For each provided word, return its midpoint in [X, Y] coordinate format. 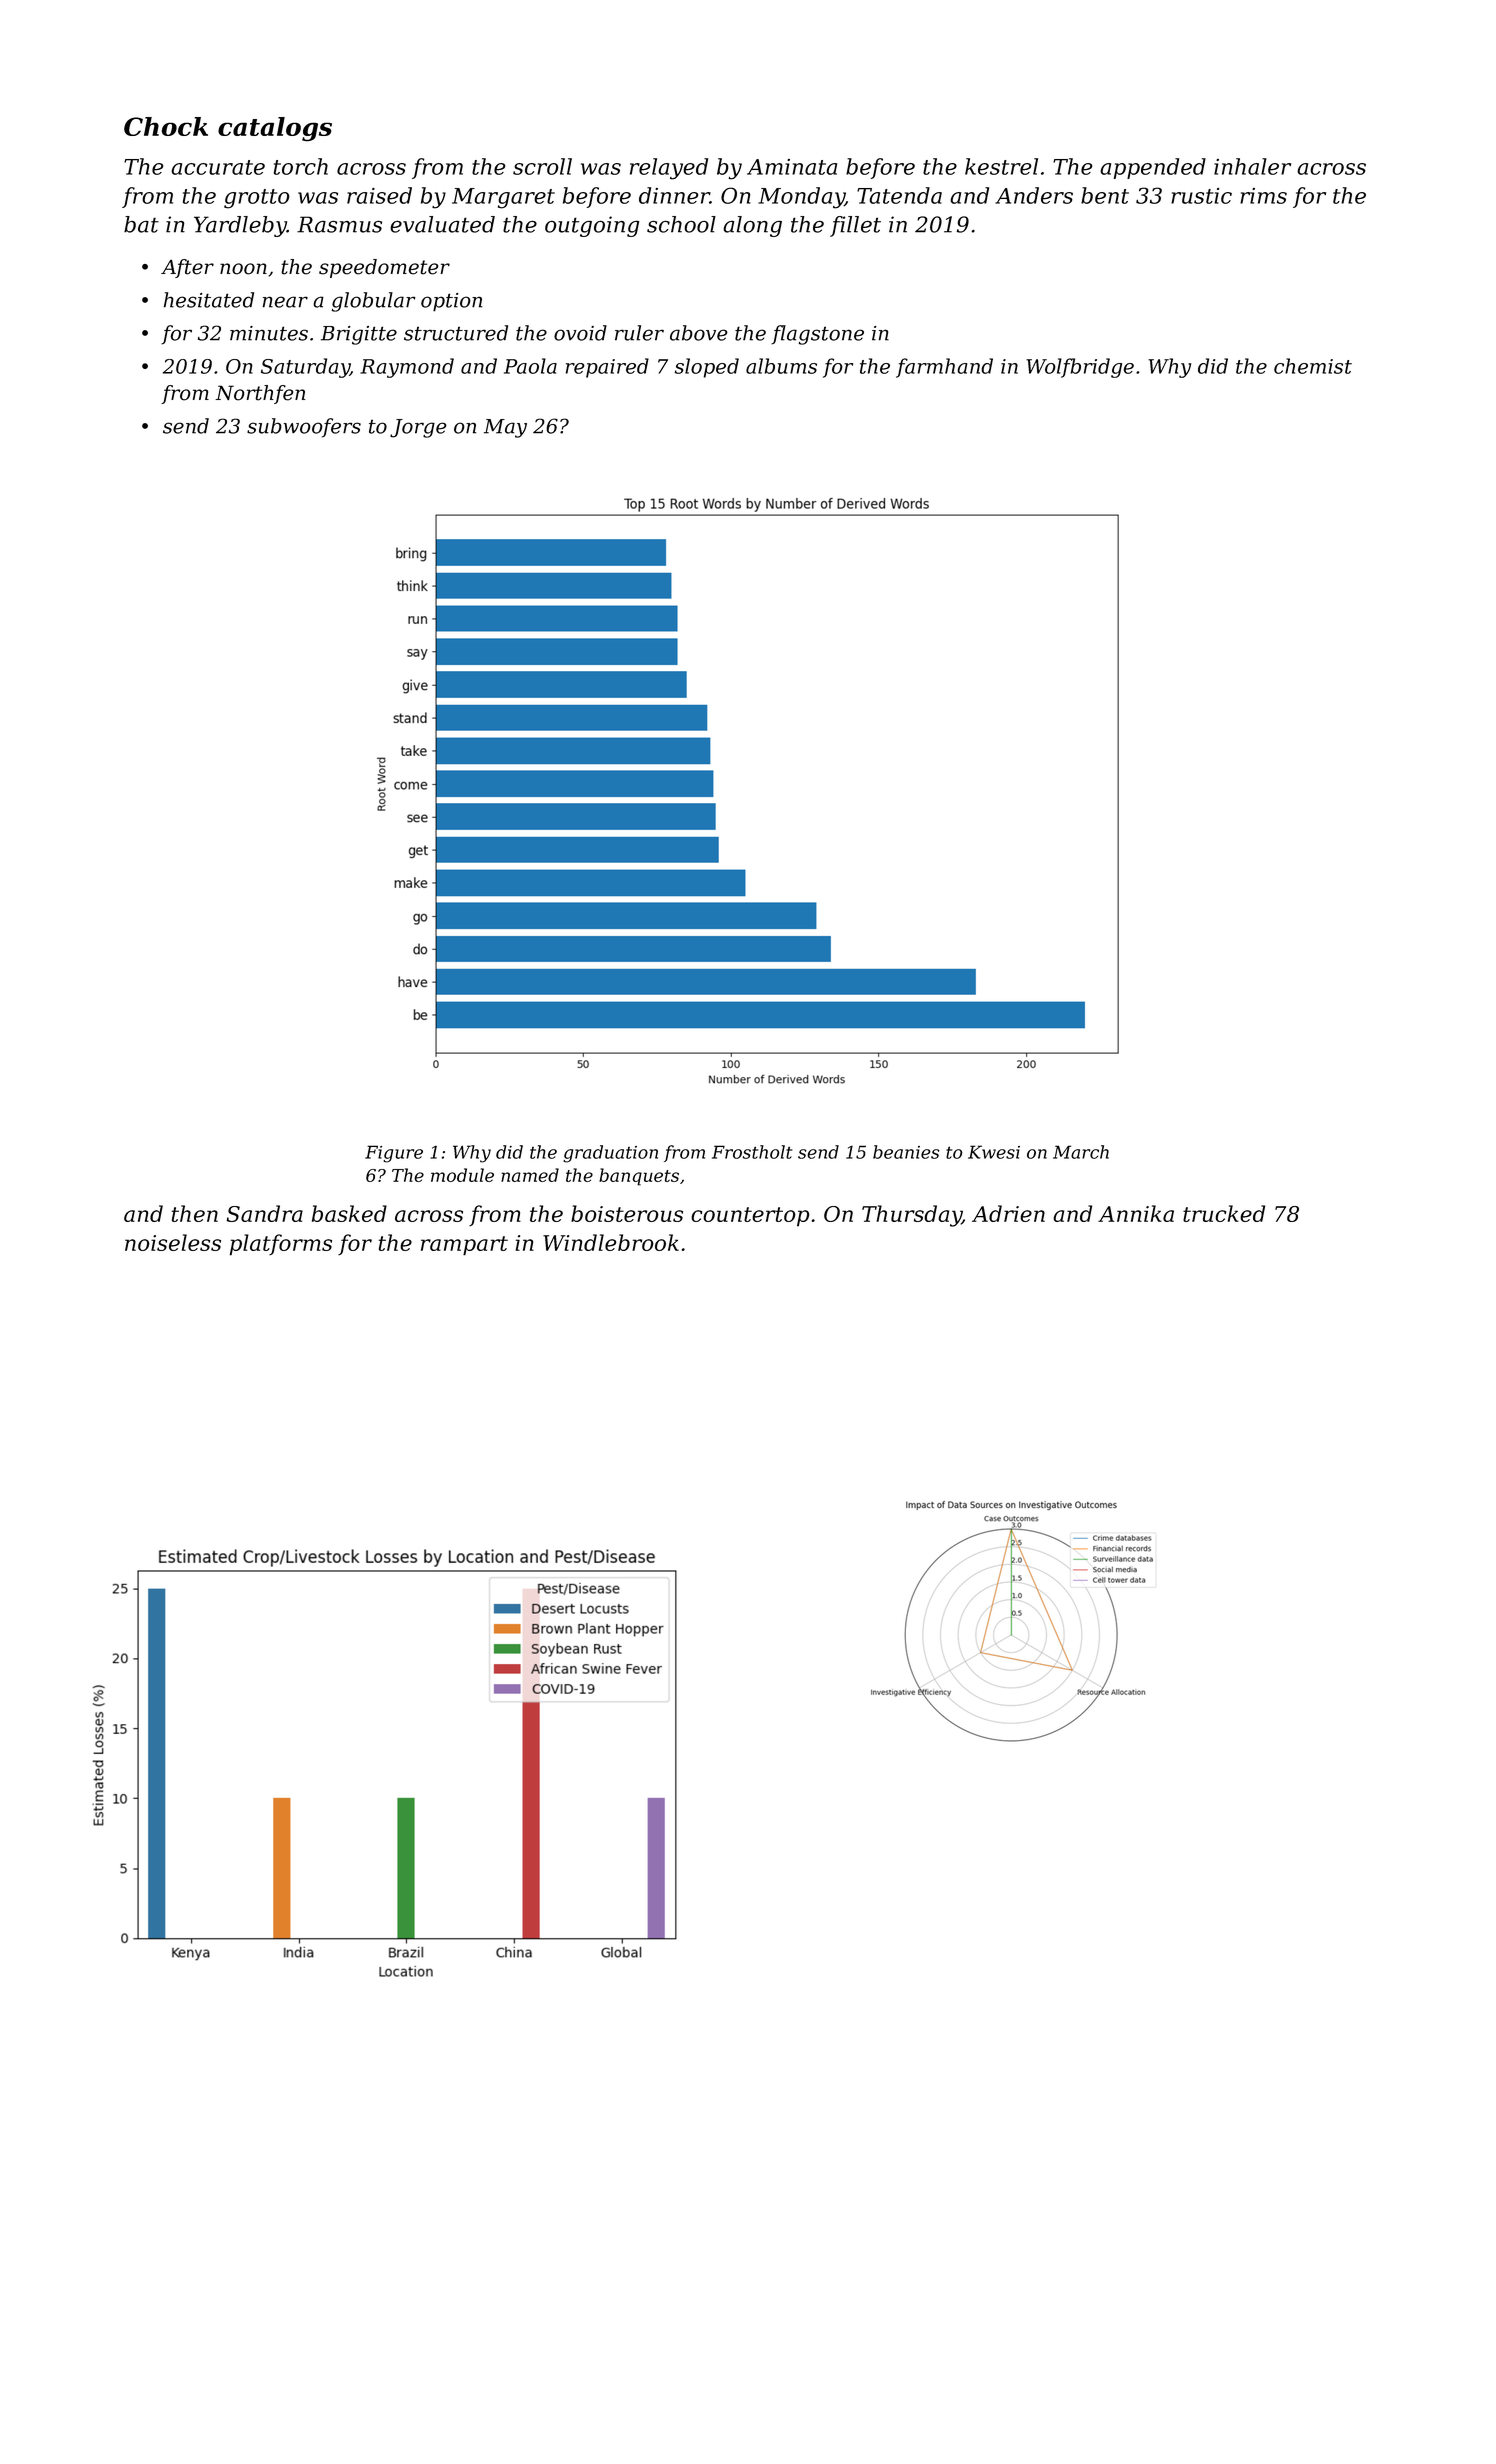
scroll [542, 166]
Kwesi [994, 1152]
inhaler [1252, 166]
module [462, 1175]
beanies [906, 1152]
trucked [1224, 1213]
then [195, 1213]
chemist [1313, 366]
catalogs [275, 129]
